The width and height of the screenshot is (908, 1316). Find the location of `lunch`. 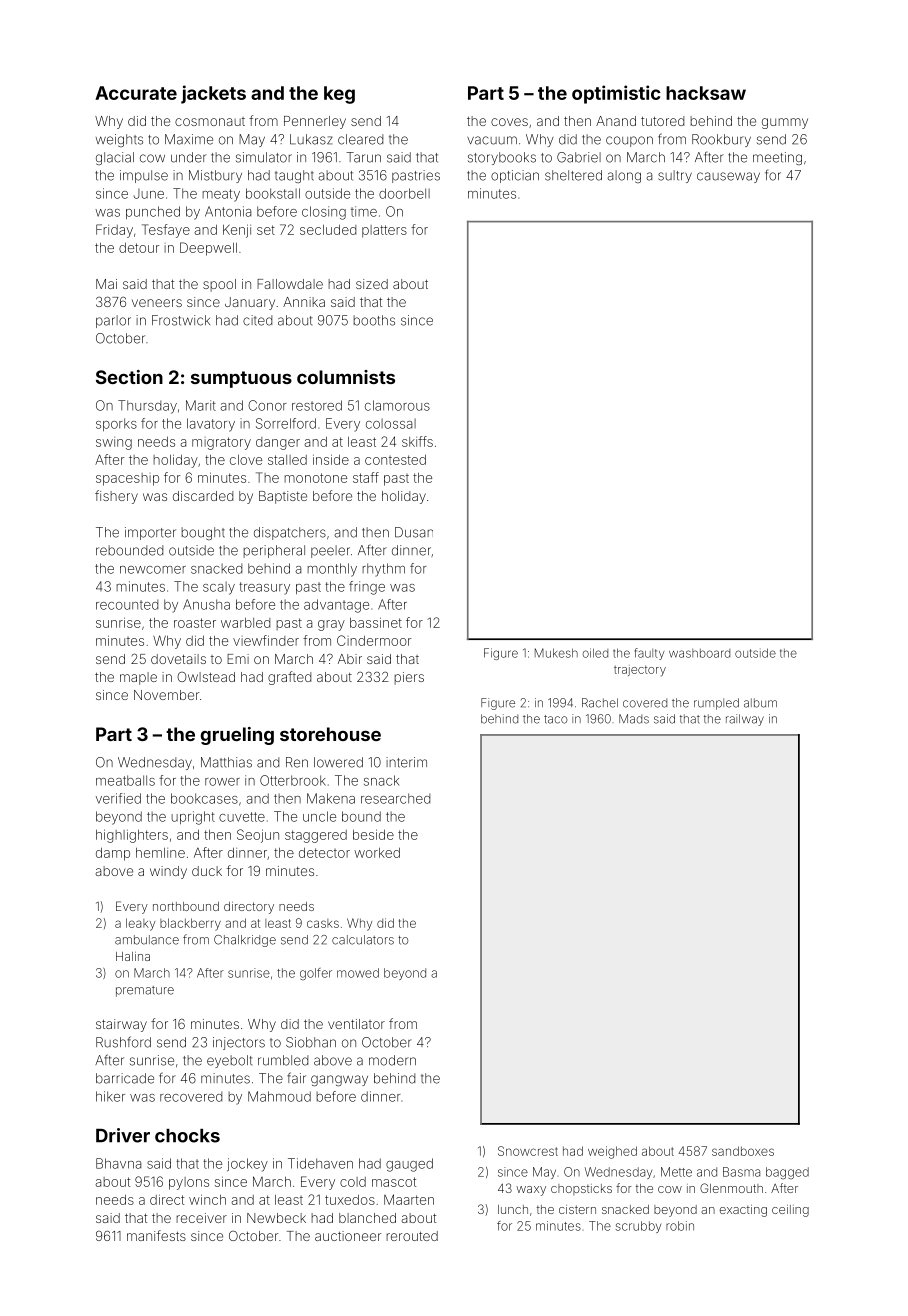

lunch is located at coordinates (513, 1209).
